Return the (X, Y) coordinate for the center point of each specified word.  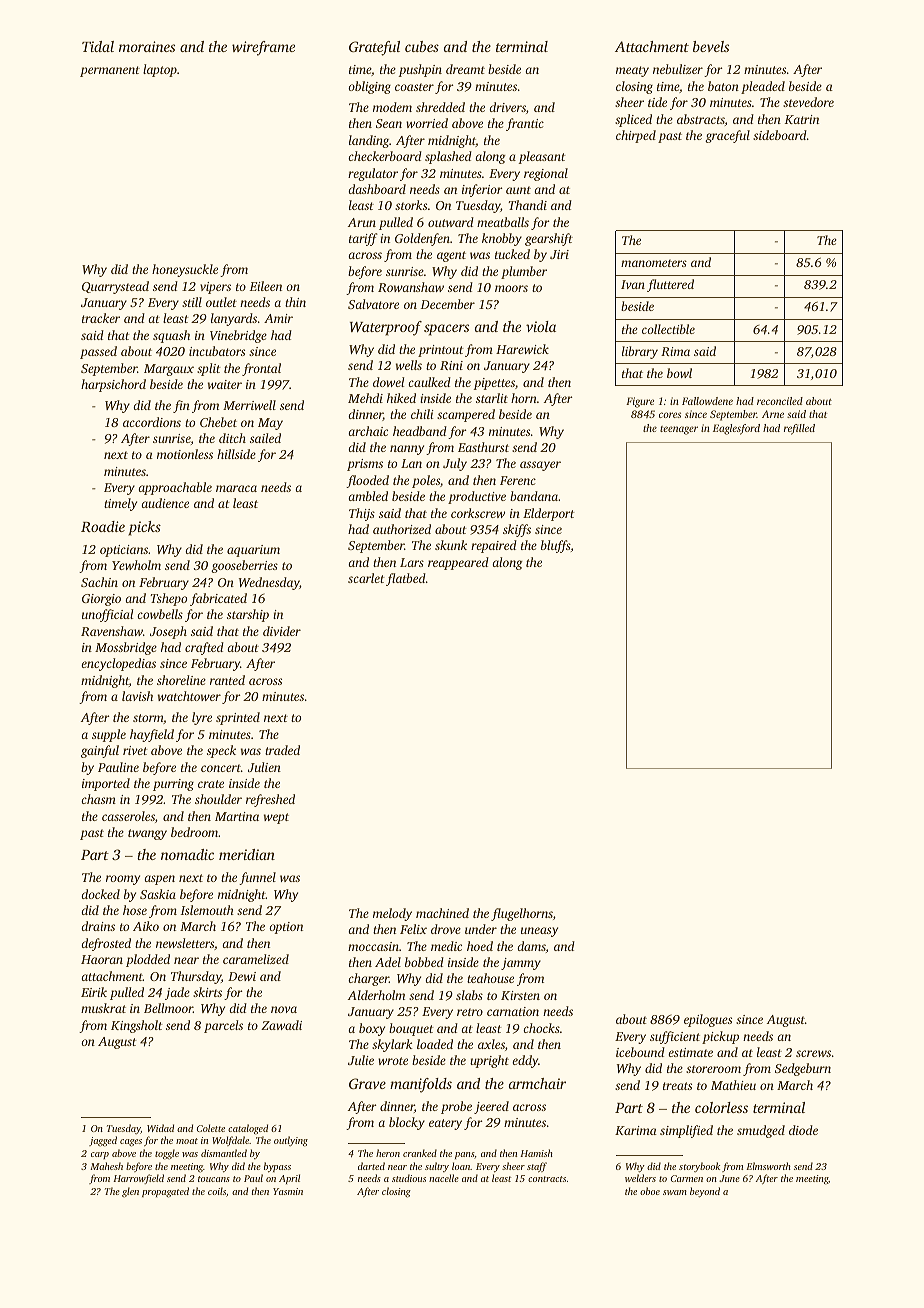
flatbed (406, 579)
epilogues (708, 1020)
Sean (389, 123)
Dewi (242, 976)
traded (282, 750)
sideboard (780, 135)
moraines (147, 46)
